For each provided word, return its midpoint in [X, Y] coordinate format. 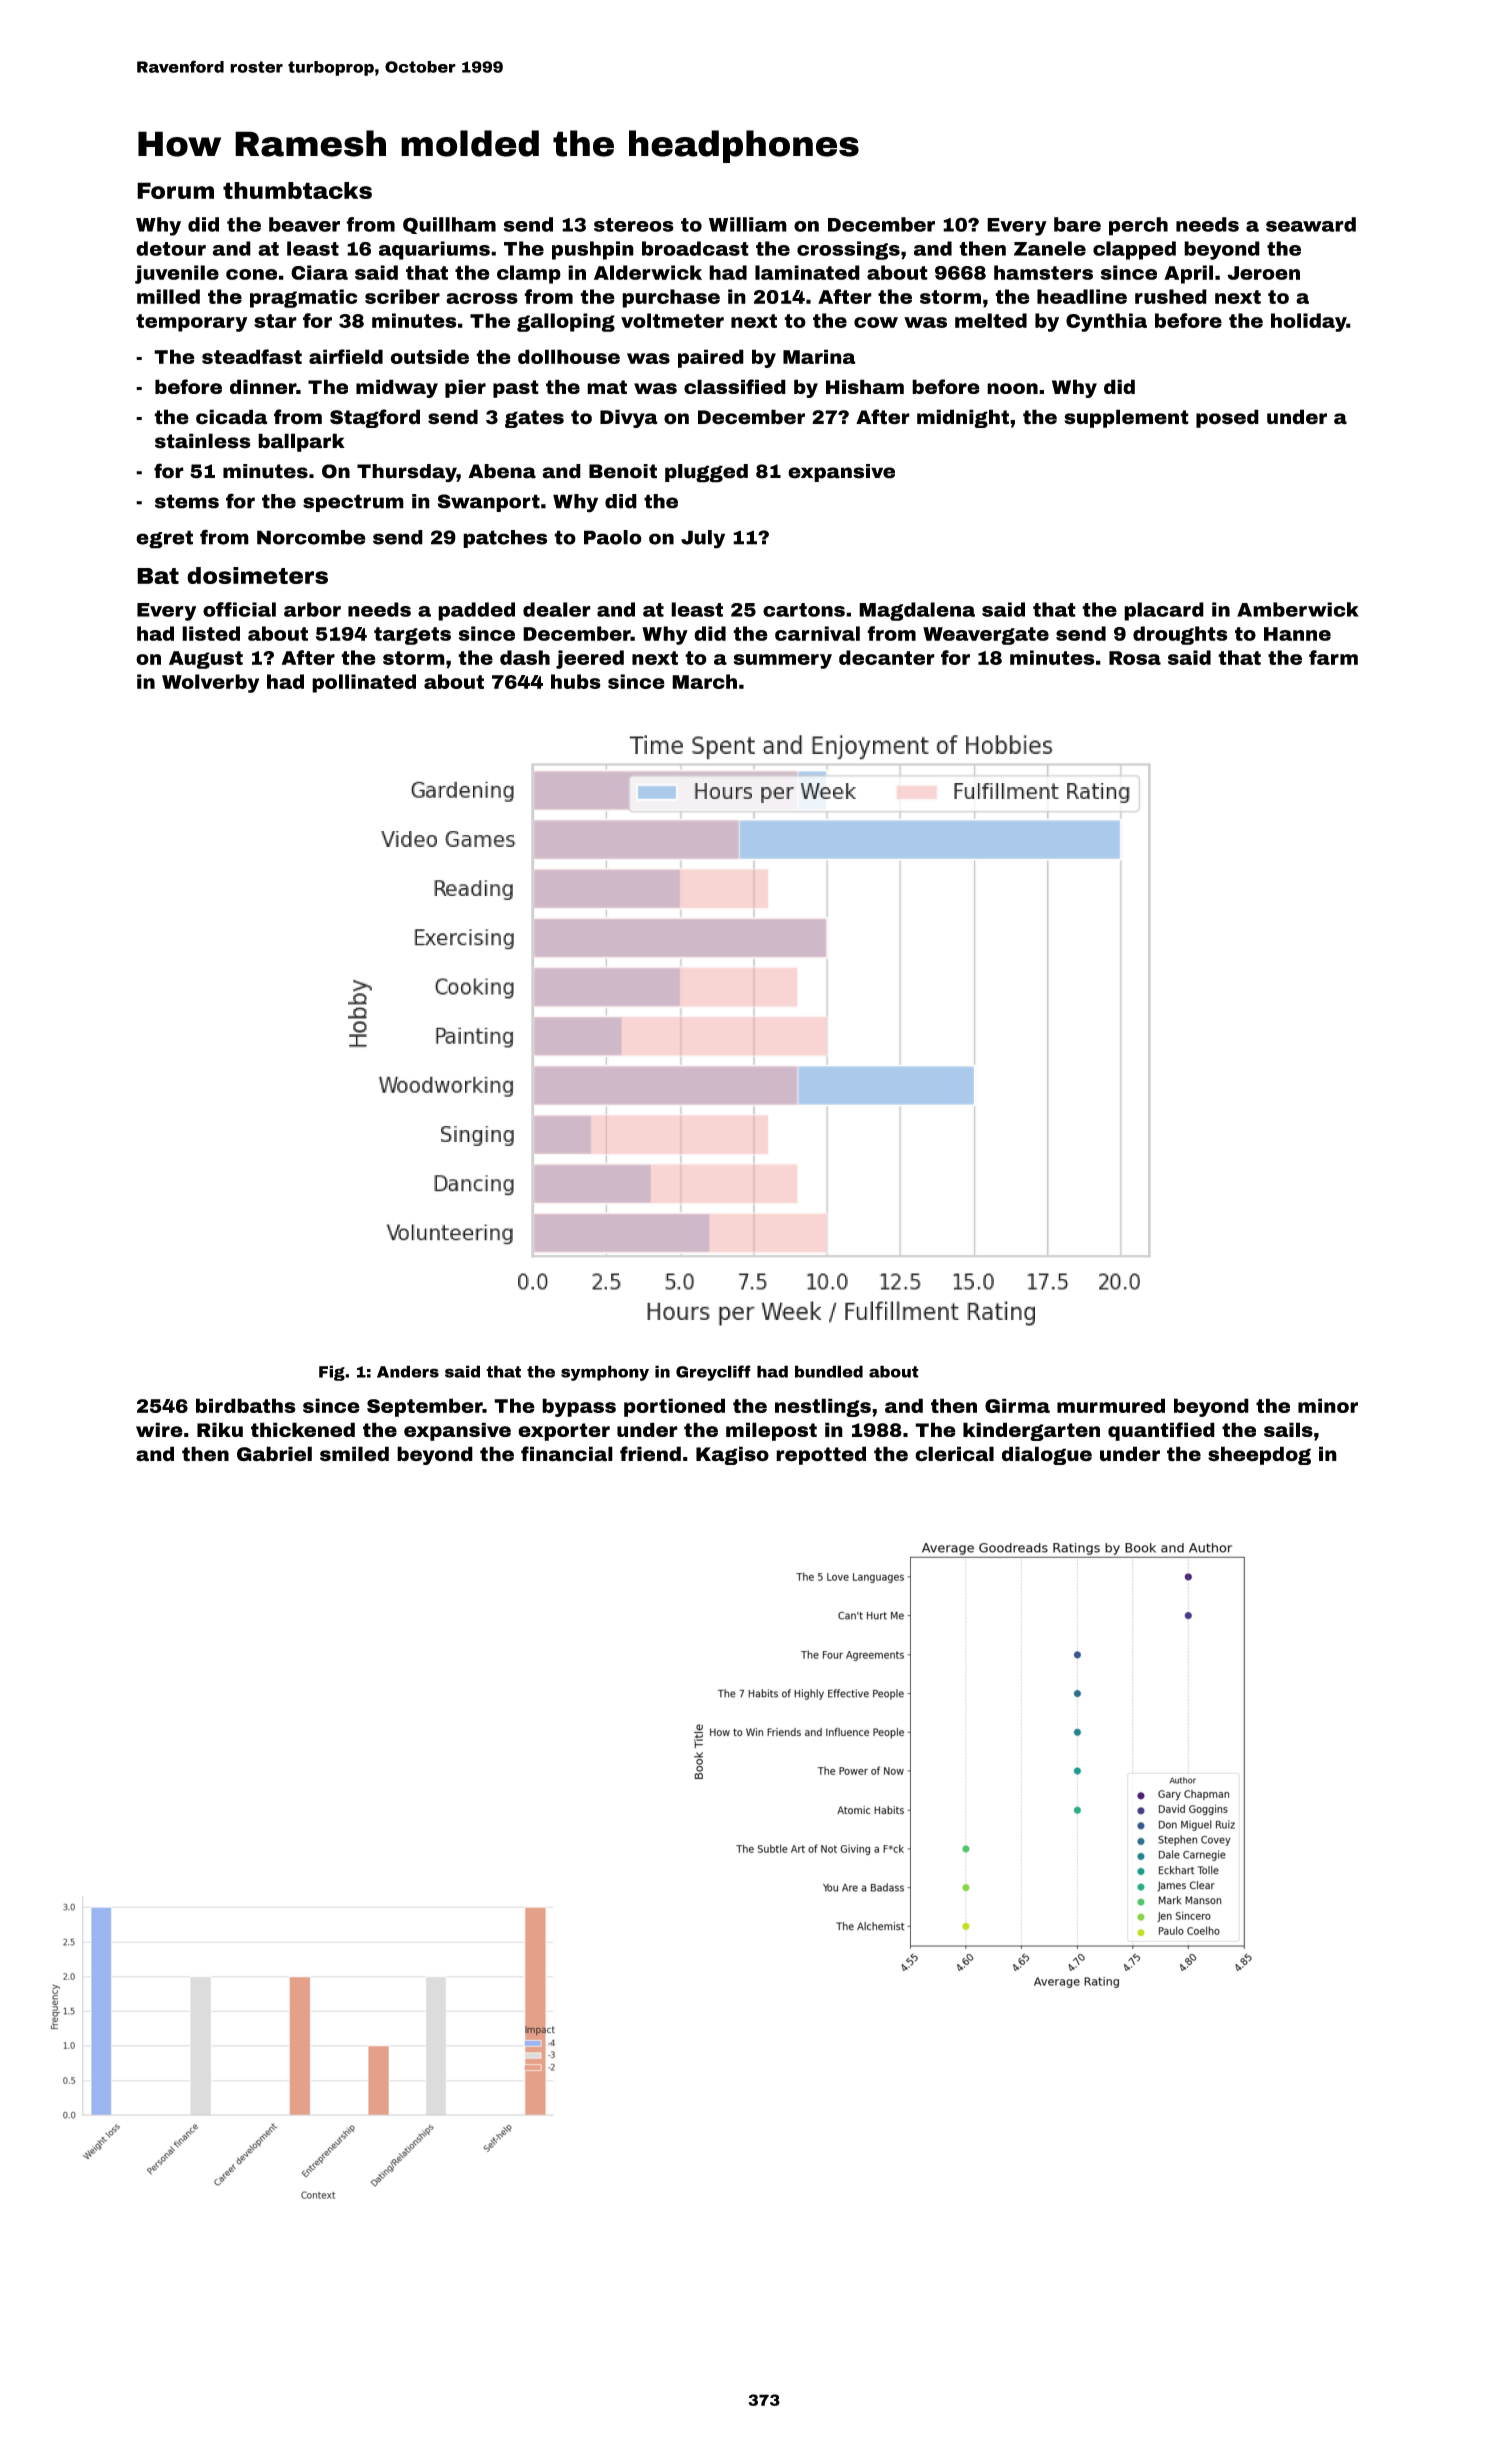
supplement [1126, 418]
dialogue [1047, 1455]
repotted [821, 1455]
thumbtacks [297, 190]
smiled [354, 1454]
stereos [634, 225]
